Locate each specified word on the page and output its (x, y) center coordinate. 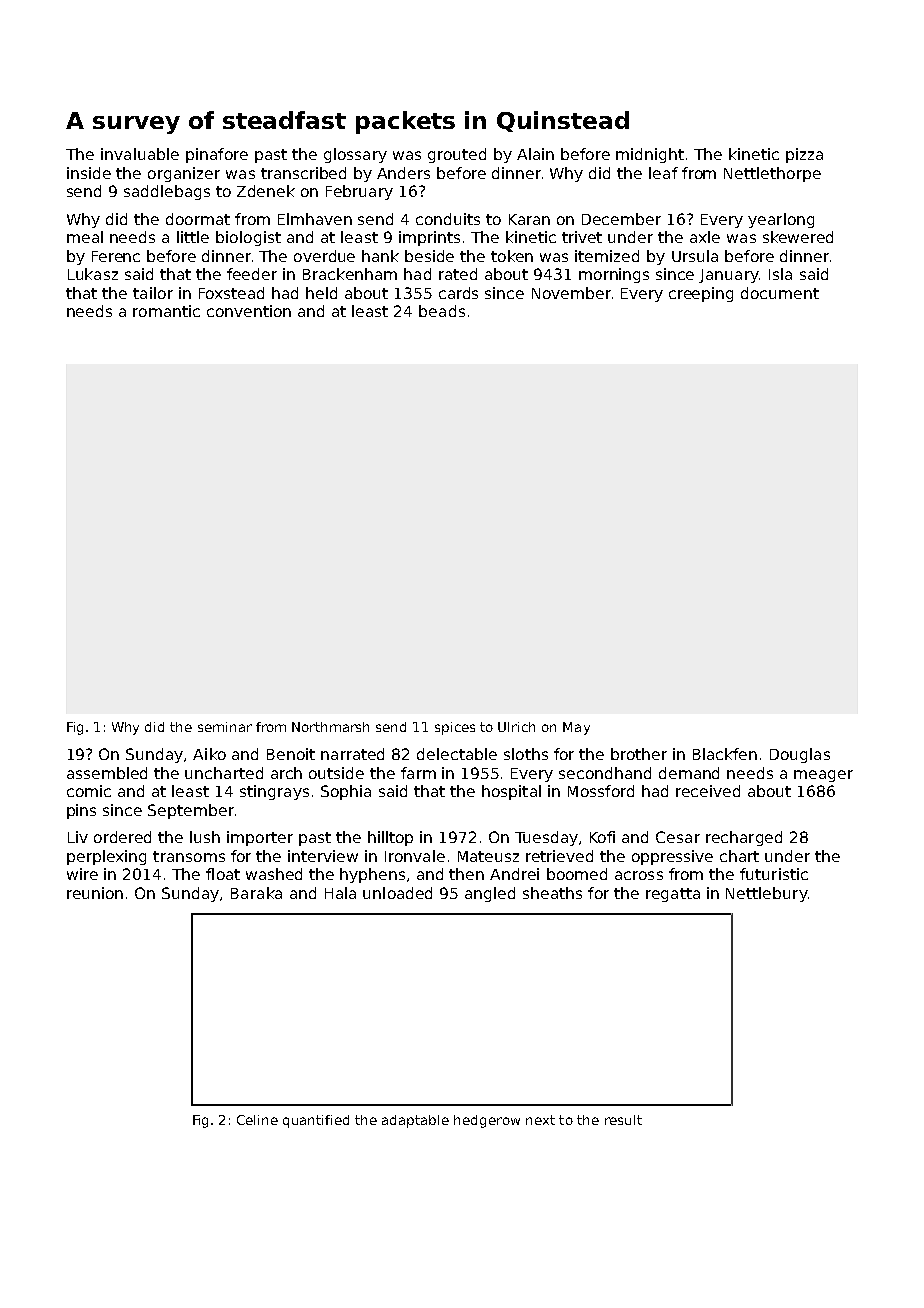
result (623, 1120)
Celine (257, 1120)
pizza (804, 155)
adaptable (415, 1121)
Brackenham (350, 274)
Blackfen (725, 754)
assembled (107, 773)
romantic (166, 311)
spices (455, 728)
